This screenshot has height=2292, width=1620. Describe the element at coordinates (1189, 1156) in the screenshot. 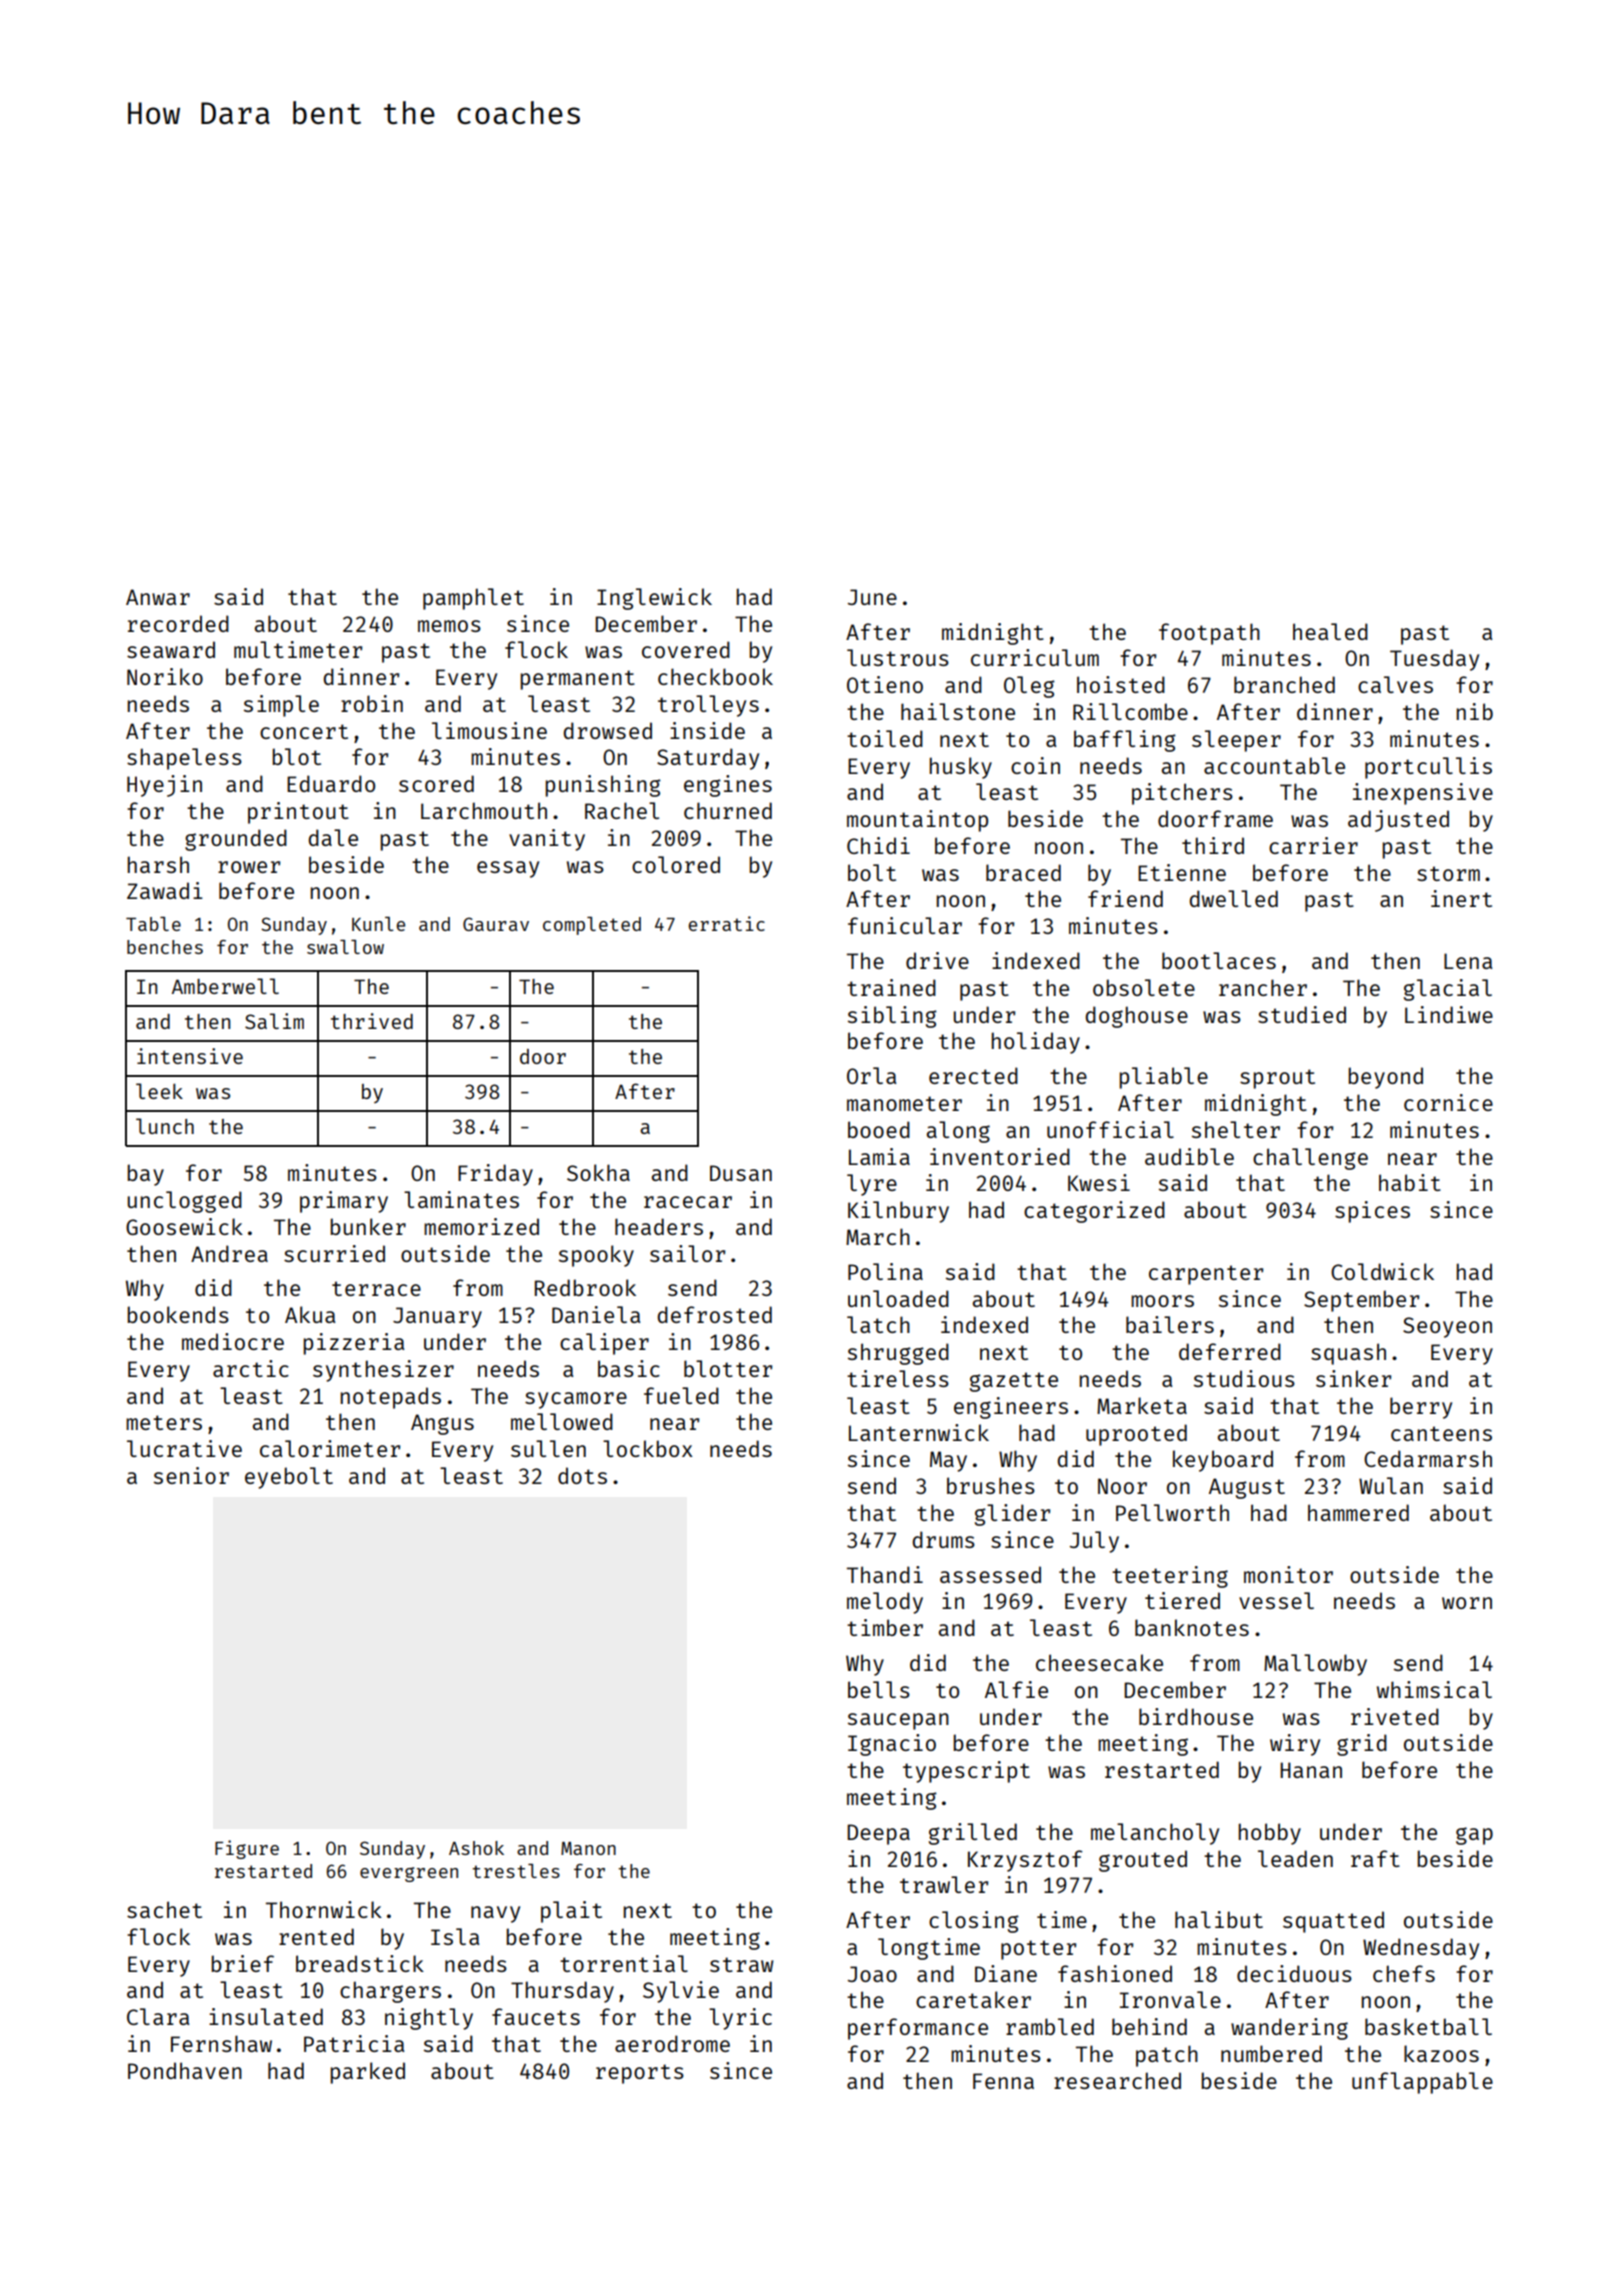

I see `audible` at that location.
